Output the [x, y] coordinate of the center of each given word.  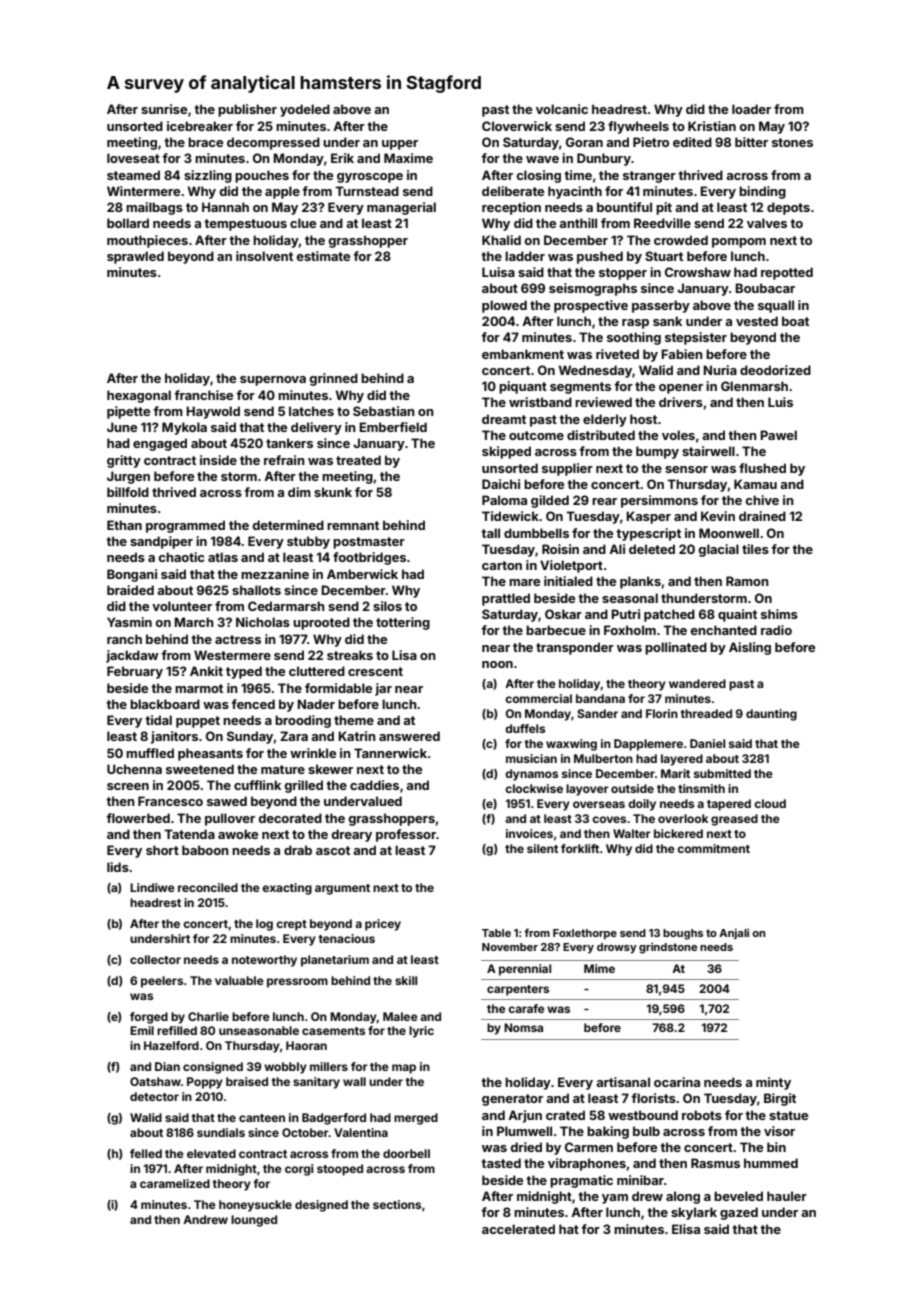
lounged [254, 1221]
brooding [303, 721]
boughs [683, 934]
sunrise [164, 109]
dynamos [531, 775]
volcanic [562, 109]
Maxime [408, 158]
